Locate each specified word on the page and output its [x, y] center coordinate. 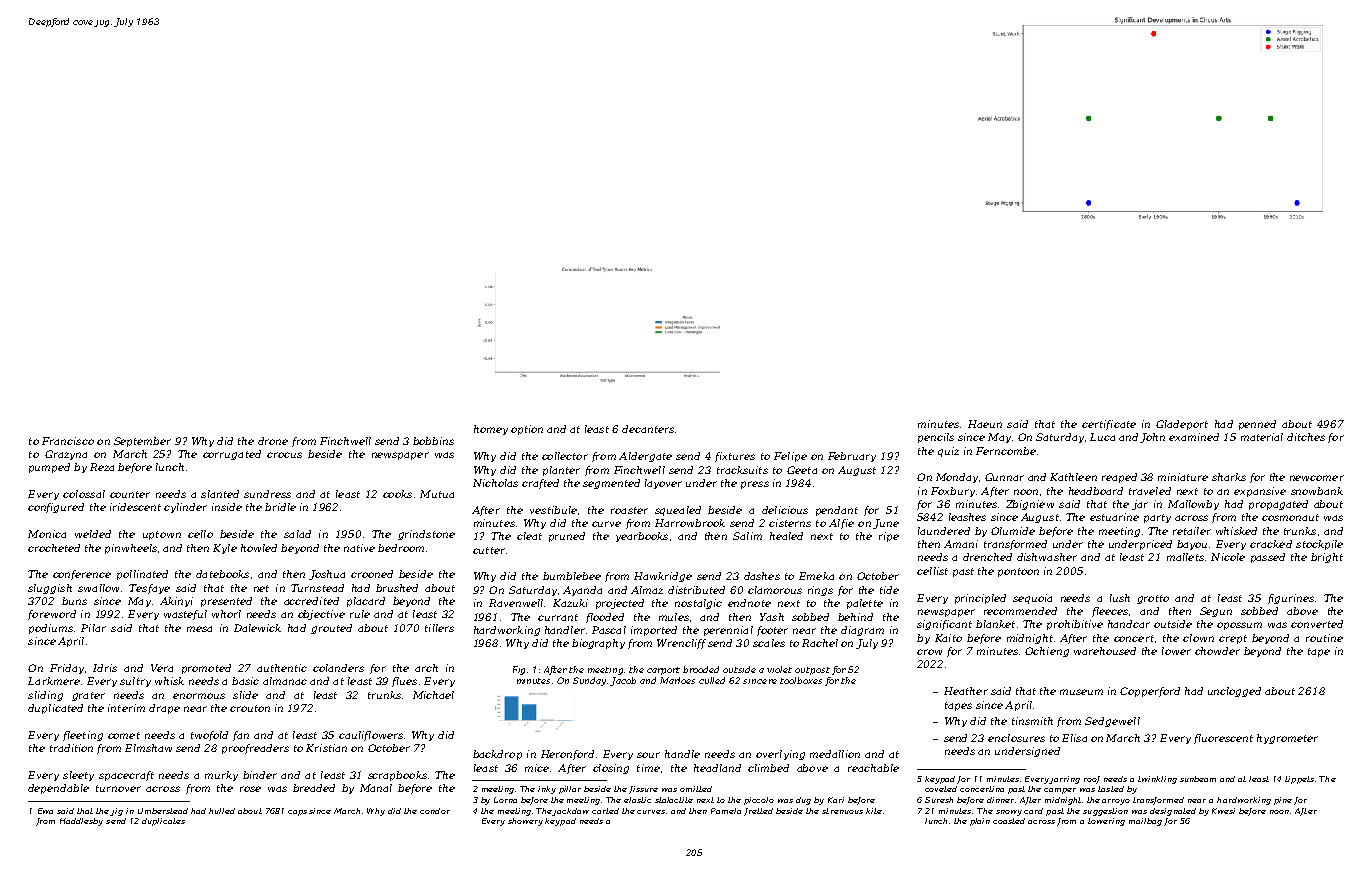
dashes [762, 576]
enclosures [1016, 738]
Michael [433, 695]
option [527, 430]
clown [1198, 638]
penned [1257, 425]
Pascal [609, 630]
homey [491, 430]
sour [648, 755]
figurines [1291, 599]
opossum [1239, 626]
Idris [105, 668]
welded [93, 534]
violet [779, 669]
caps [297, 813]
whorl [226, 614]
